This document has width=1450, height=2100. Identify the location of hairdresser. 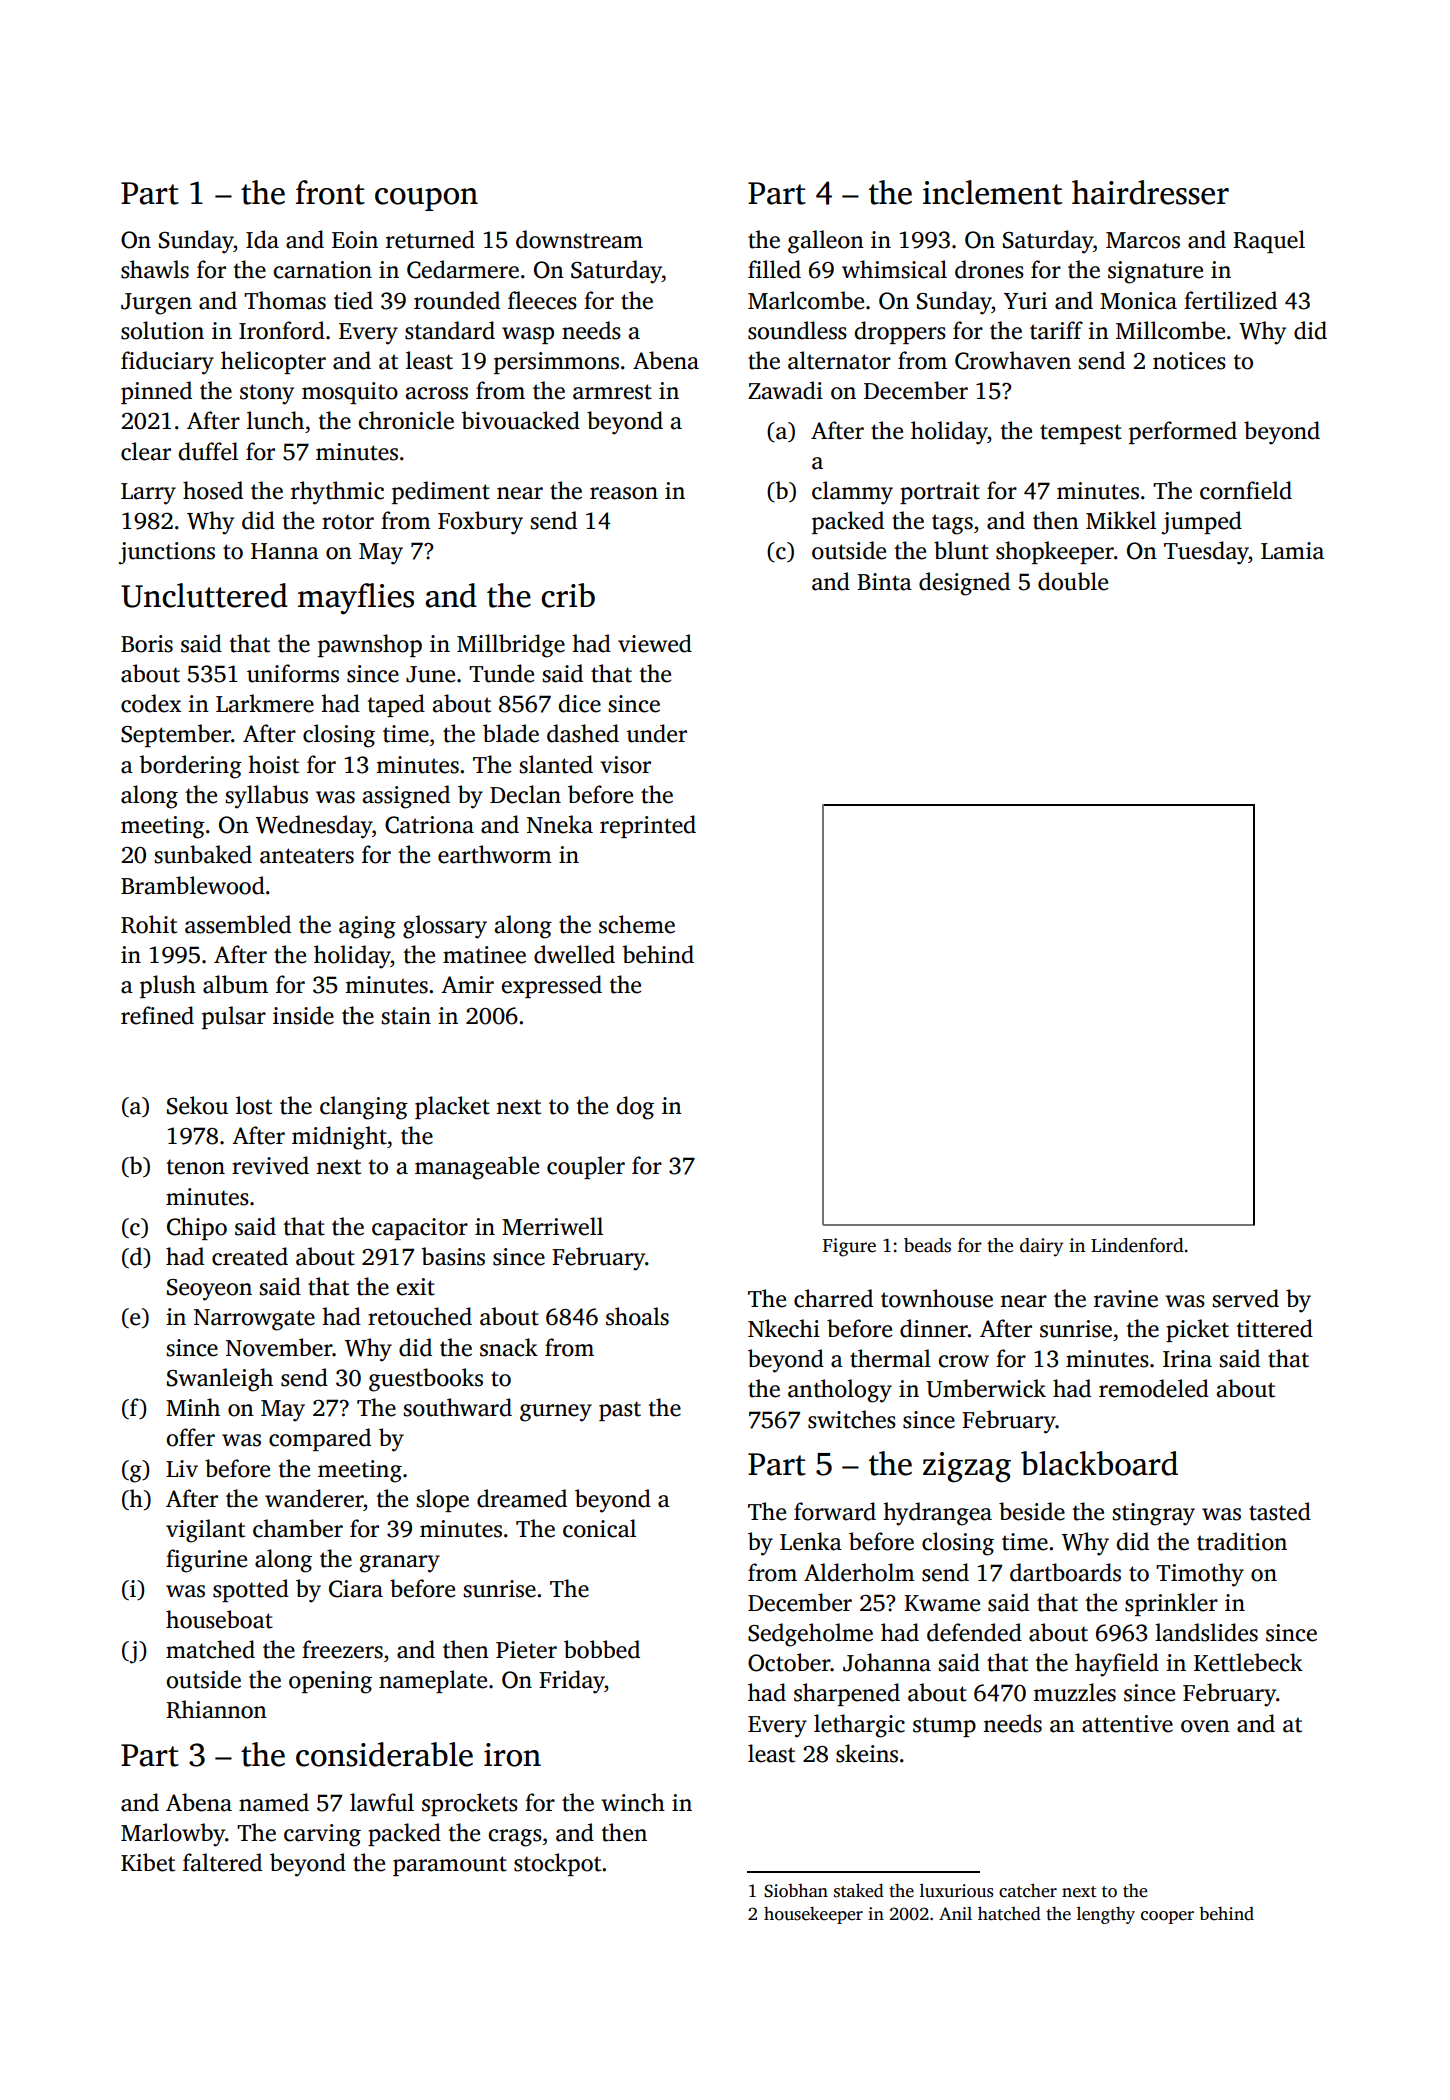
(1150, 192).
